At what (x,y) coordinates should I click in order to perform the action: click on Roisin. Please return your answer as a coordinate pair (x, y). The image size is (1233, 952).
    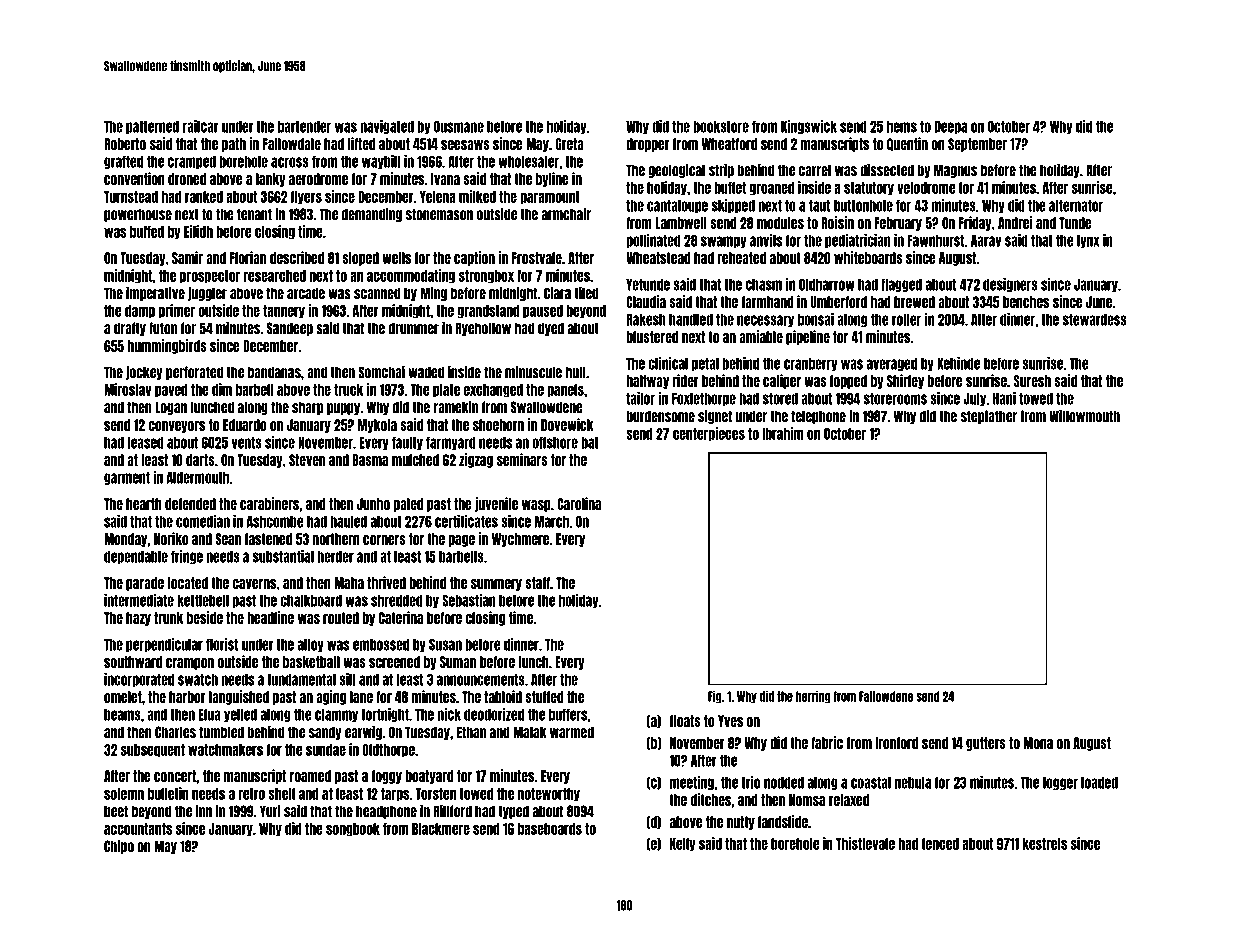
    Looking at the image, I should click on (837, 222).
